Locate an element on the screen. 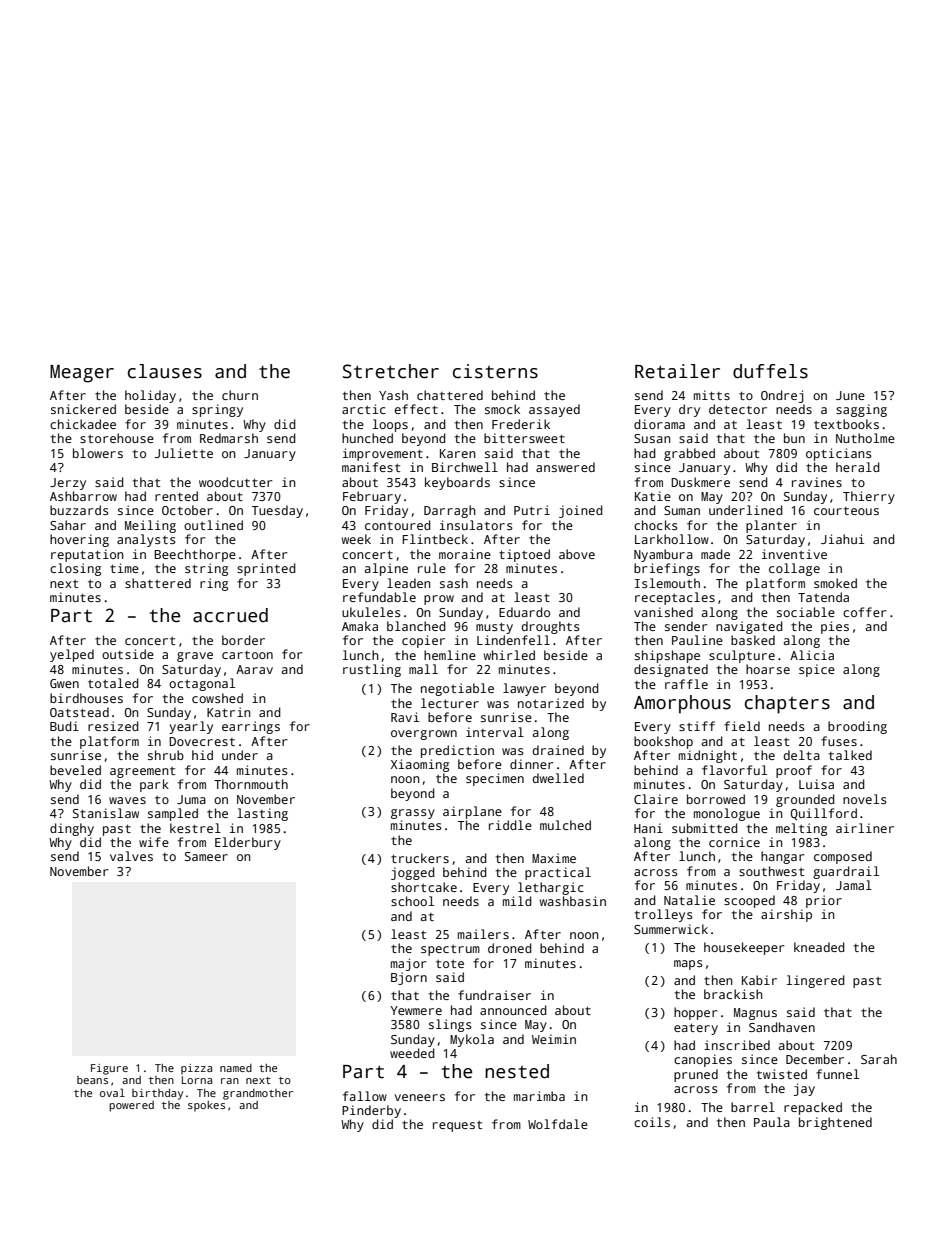 Image resolution: width=952 pixels, height=1233 pixels. Meager is located at coordinates (82, 374).
